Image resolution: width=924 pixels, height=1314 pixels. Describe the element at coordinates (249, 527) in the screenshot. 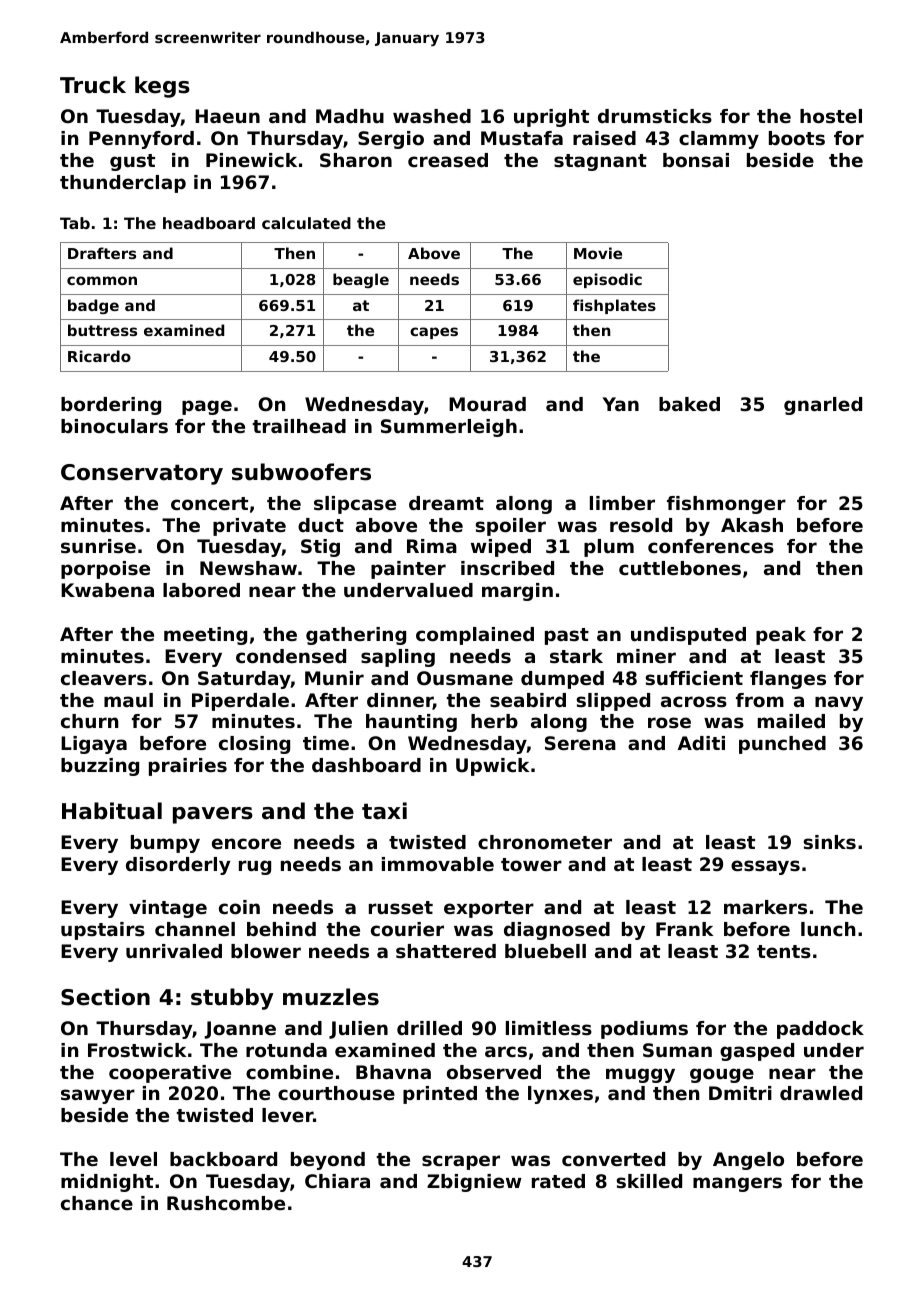

I see `private` at that location.
